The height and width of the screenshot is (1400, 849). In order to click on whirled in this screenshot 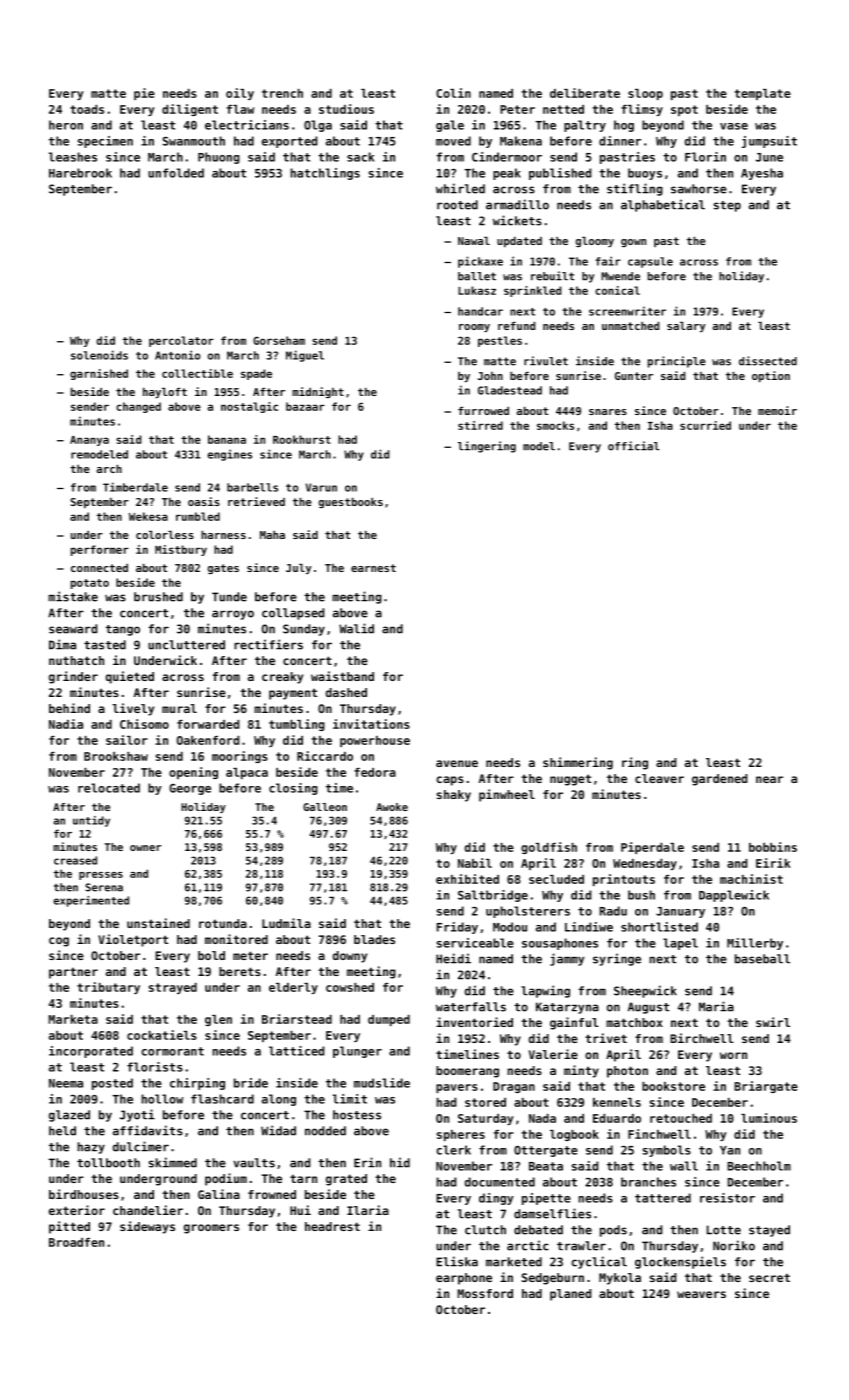, I will do `click(460, 188)`.
